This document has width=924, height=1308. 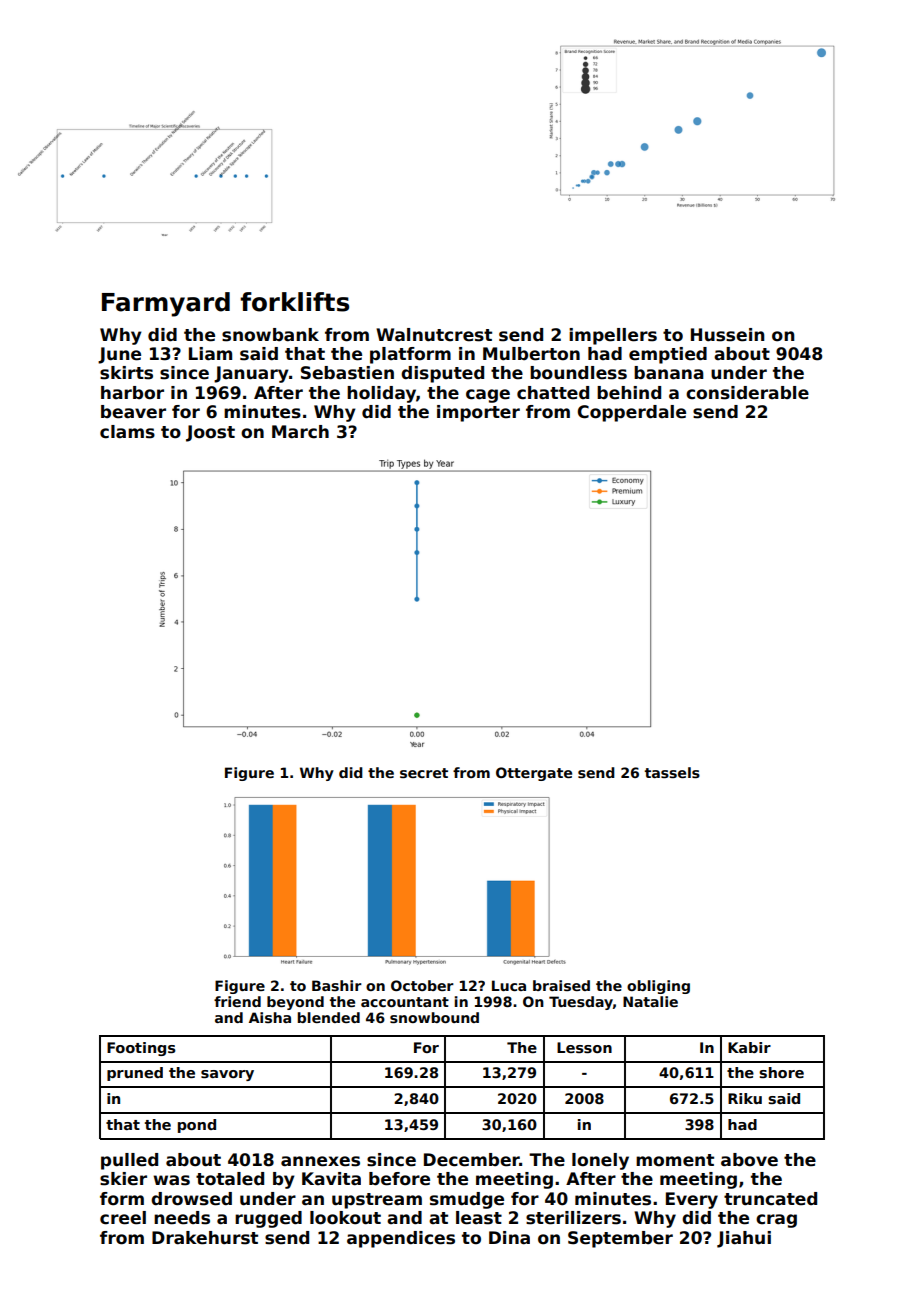 I want to click on Copperdale, so click(x=632, y=413).
